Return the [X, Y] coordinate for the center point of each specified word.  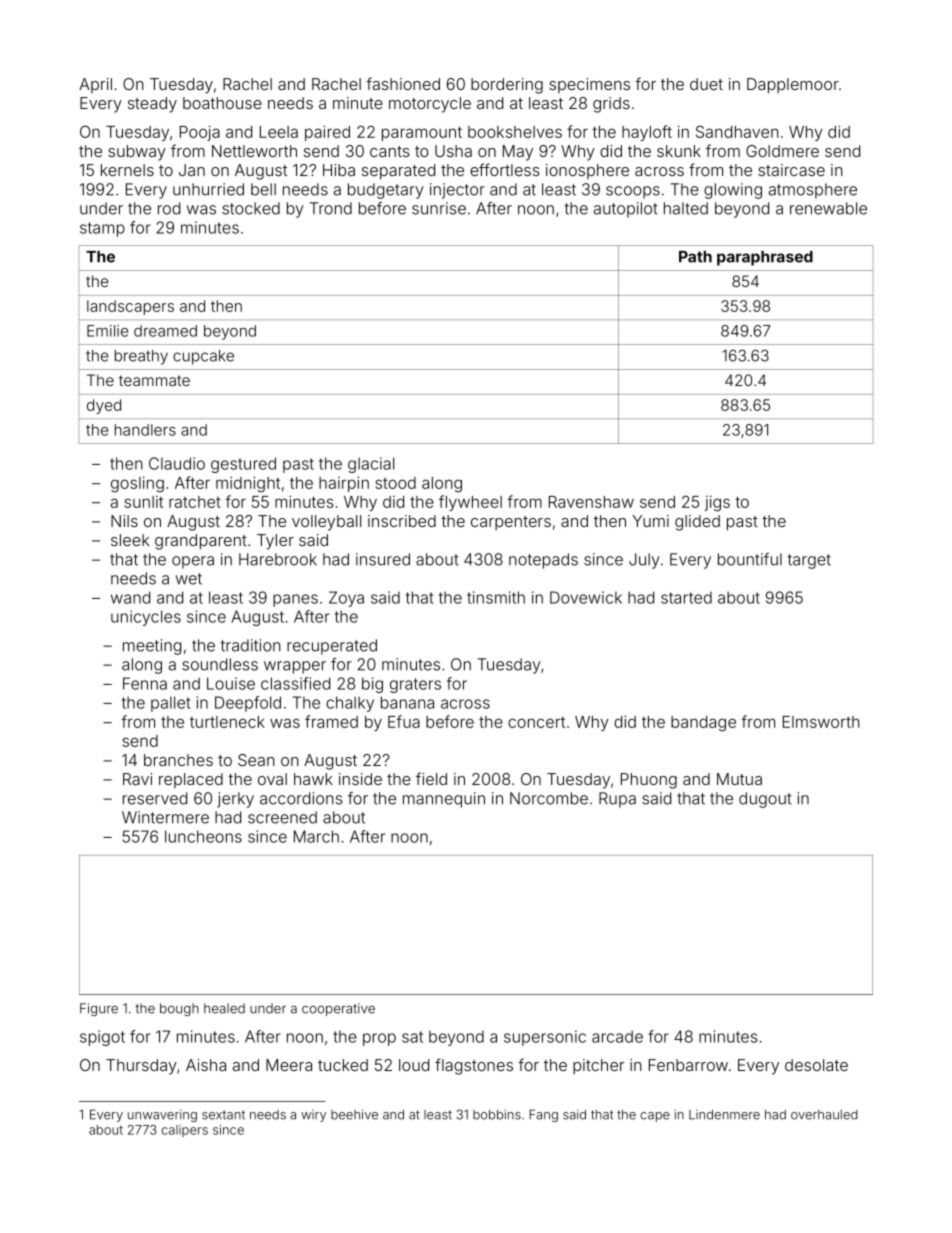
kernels [127, 170]
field [431, 778]
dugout [765, 800]
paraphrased [765, 258]
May [518, 153]
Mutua [739, 779]
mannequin [444, 800]
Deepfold [248, 704]
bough [179, 1009]
